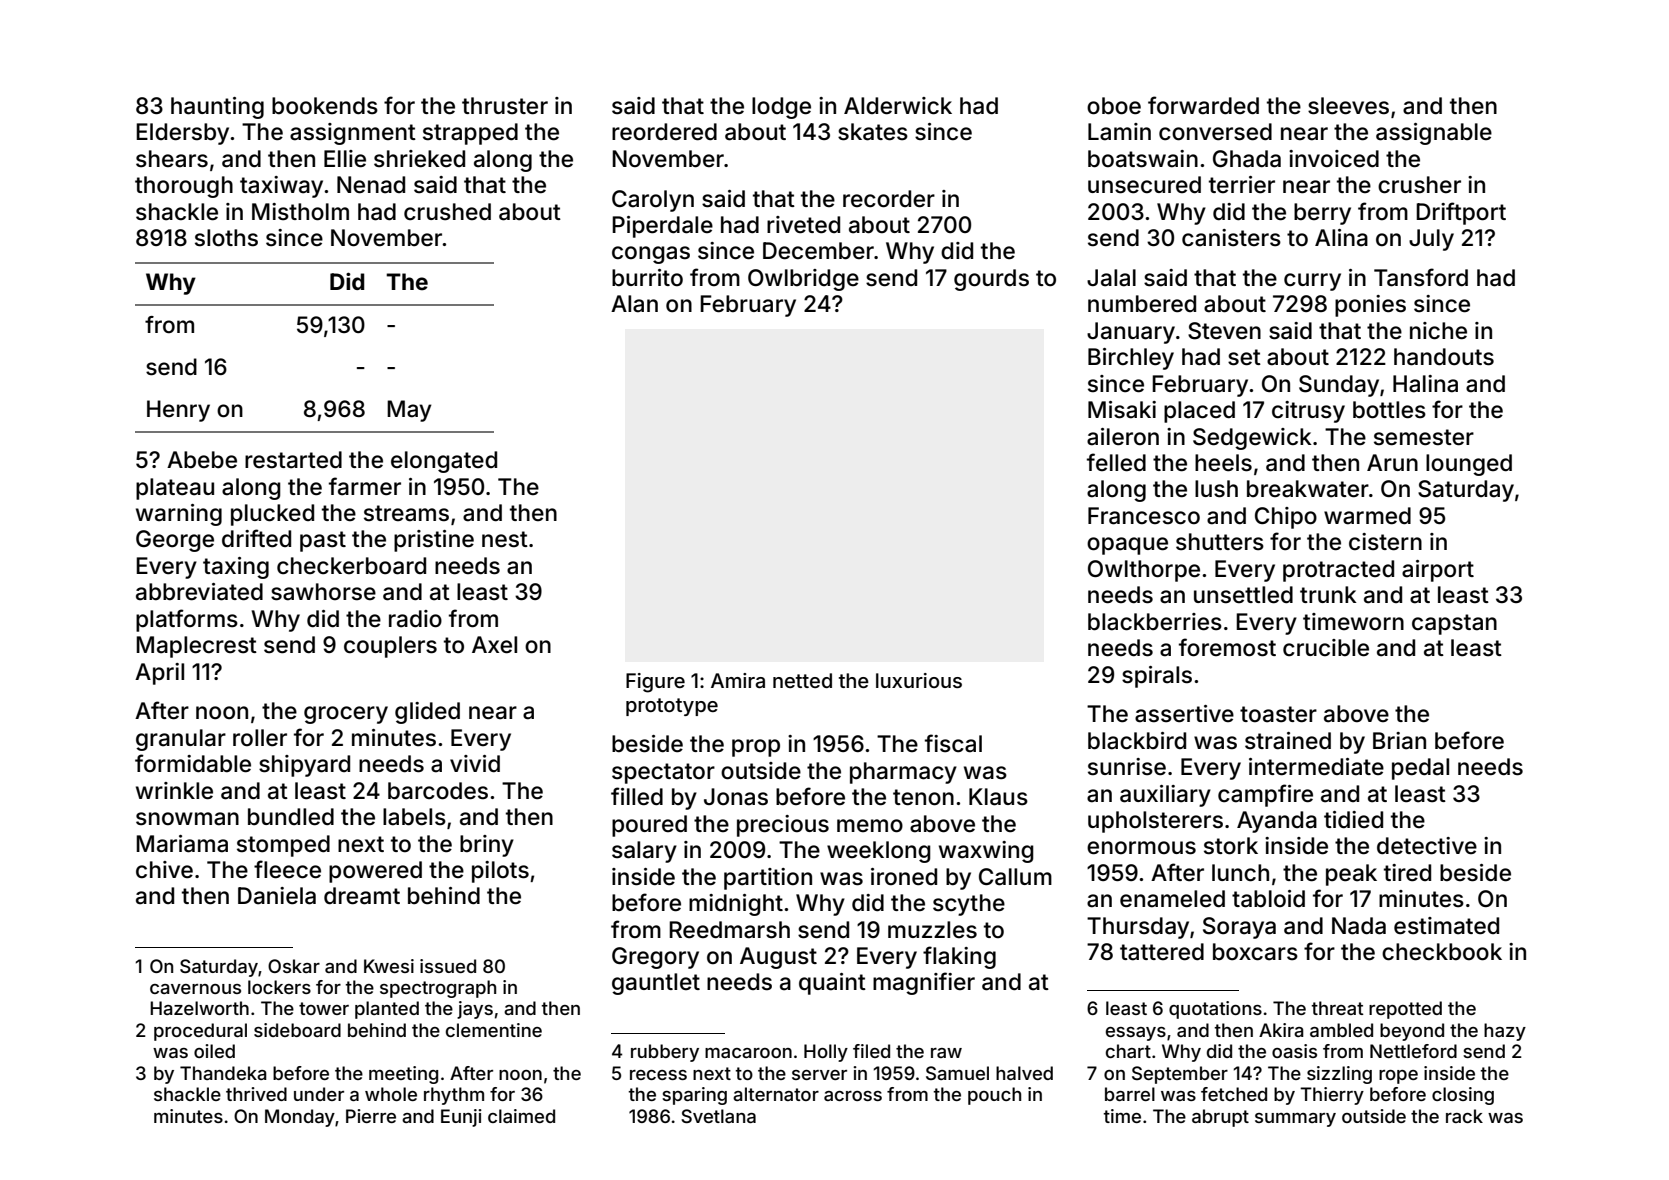  Describe the element at coordinates (802, 680) in the image. I see `netted` at that location.
